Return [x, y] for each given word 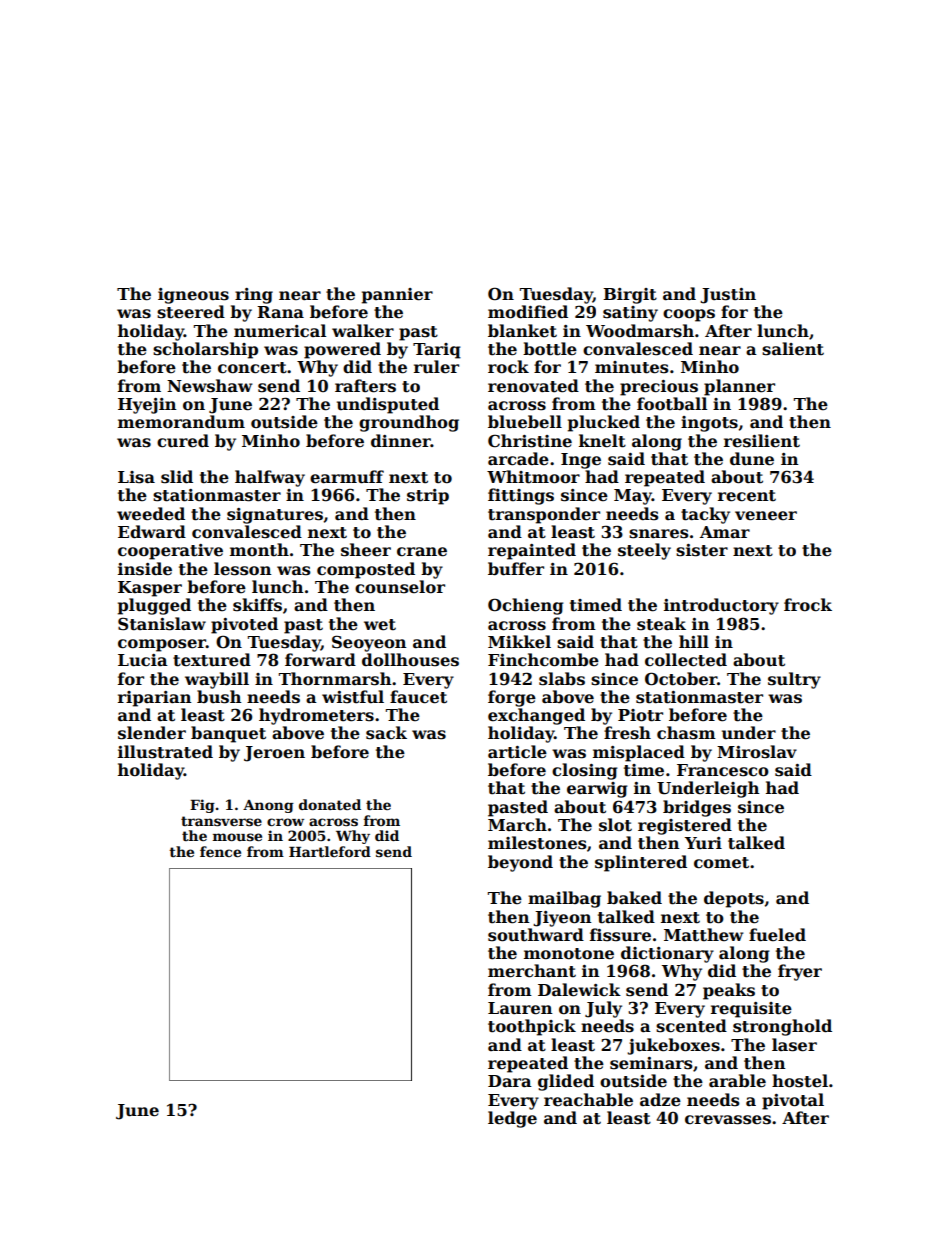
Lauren [520, 1008]
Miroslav [757, 752]
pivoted [244, 625]
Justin [728, 296]
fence [220, 851]
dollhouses [410, 660]
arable [737, 1081]
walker [363, 331]
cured [183, 441]
